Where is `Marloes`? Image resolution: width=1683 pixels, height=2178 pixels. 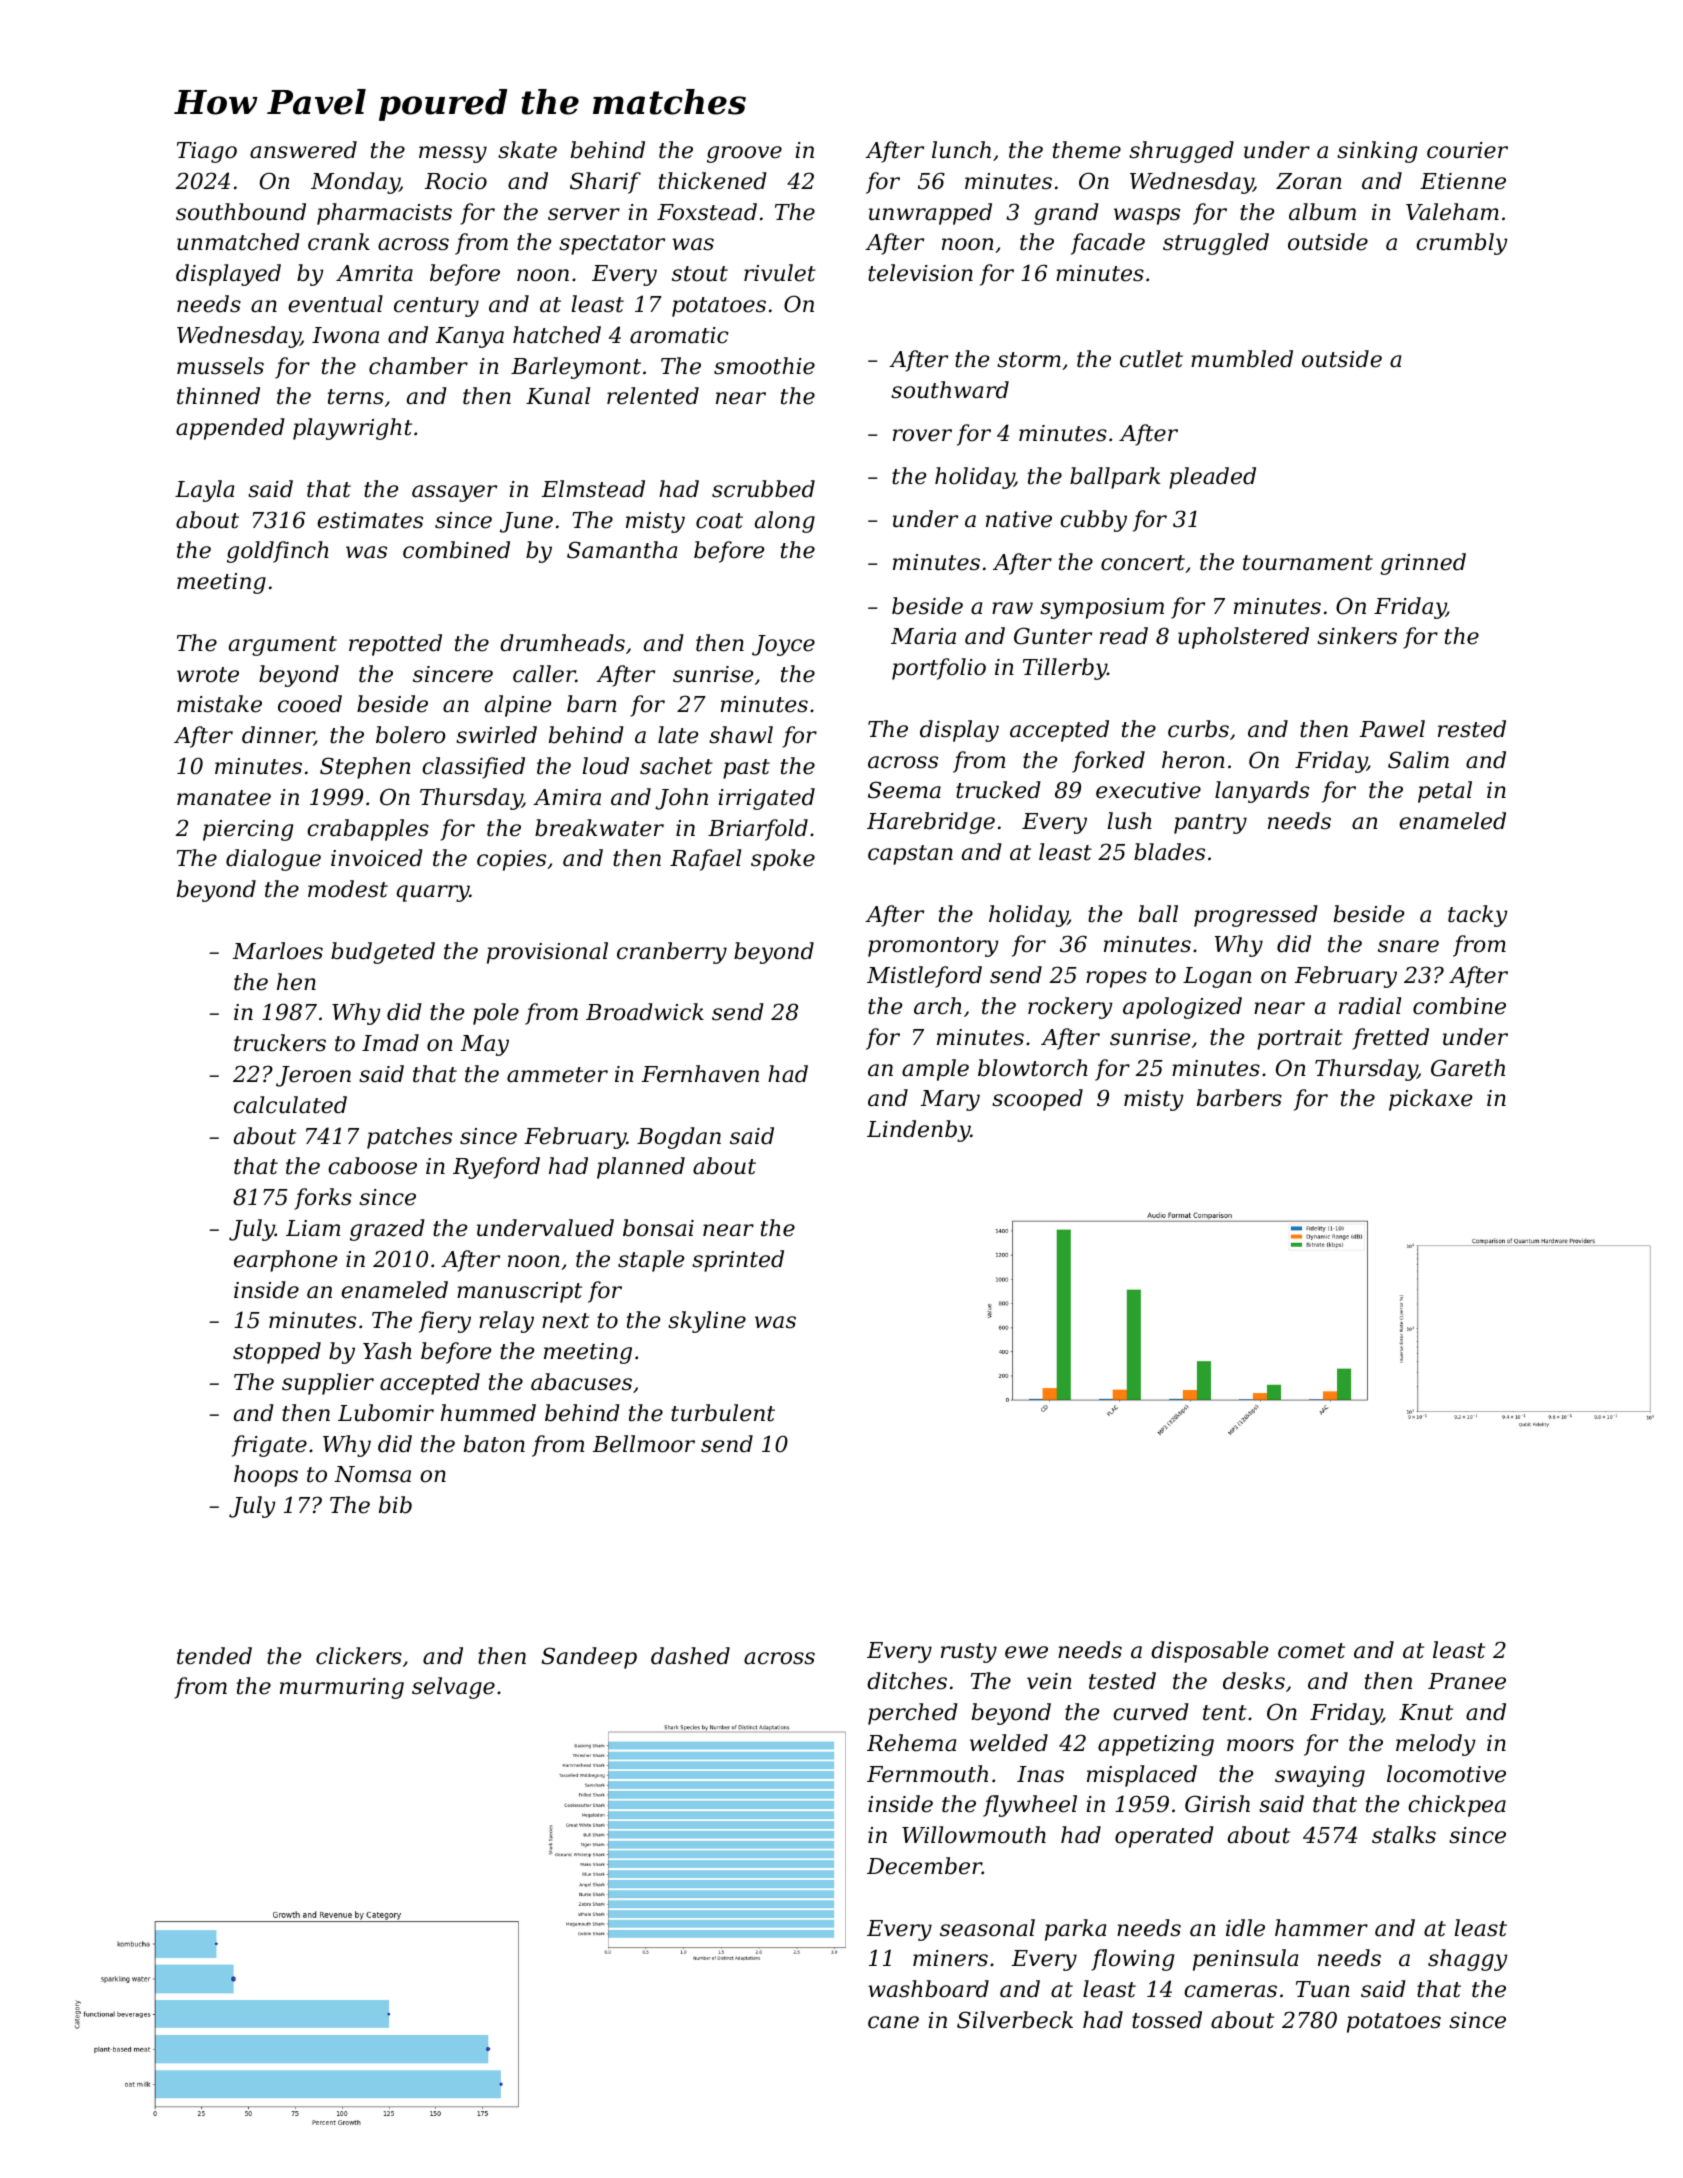 Marloes is located at coordinates (278, 951).
